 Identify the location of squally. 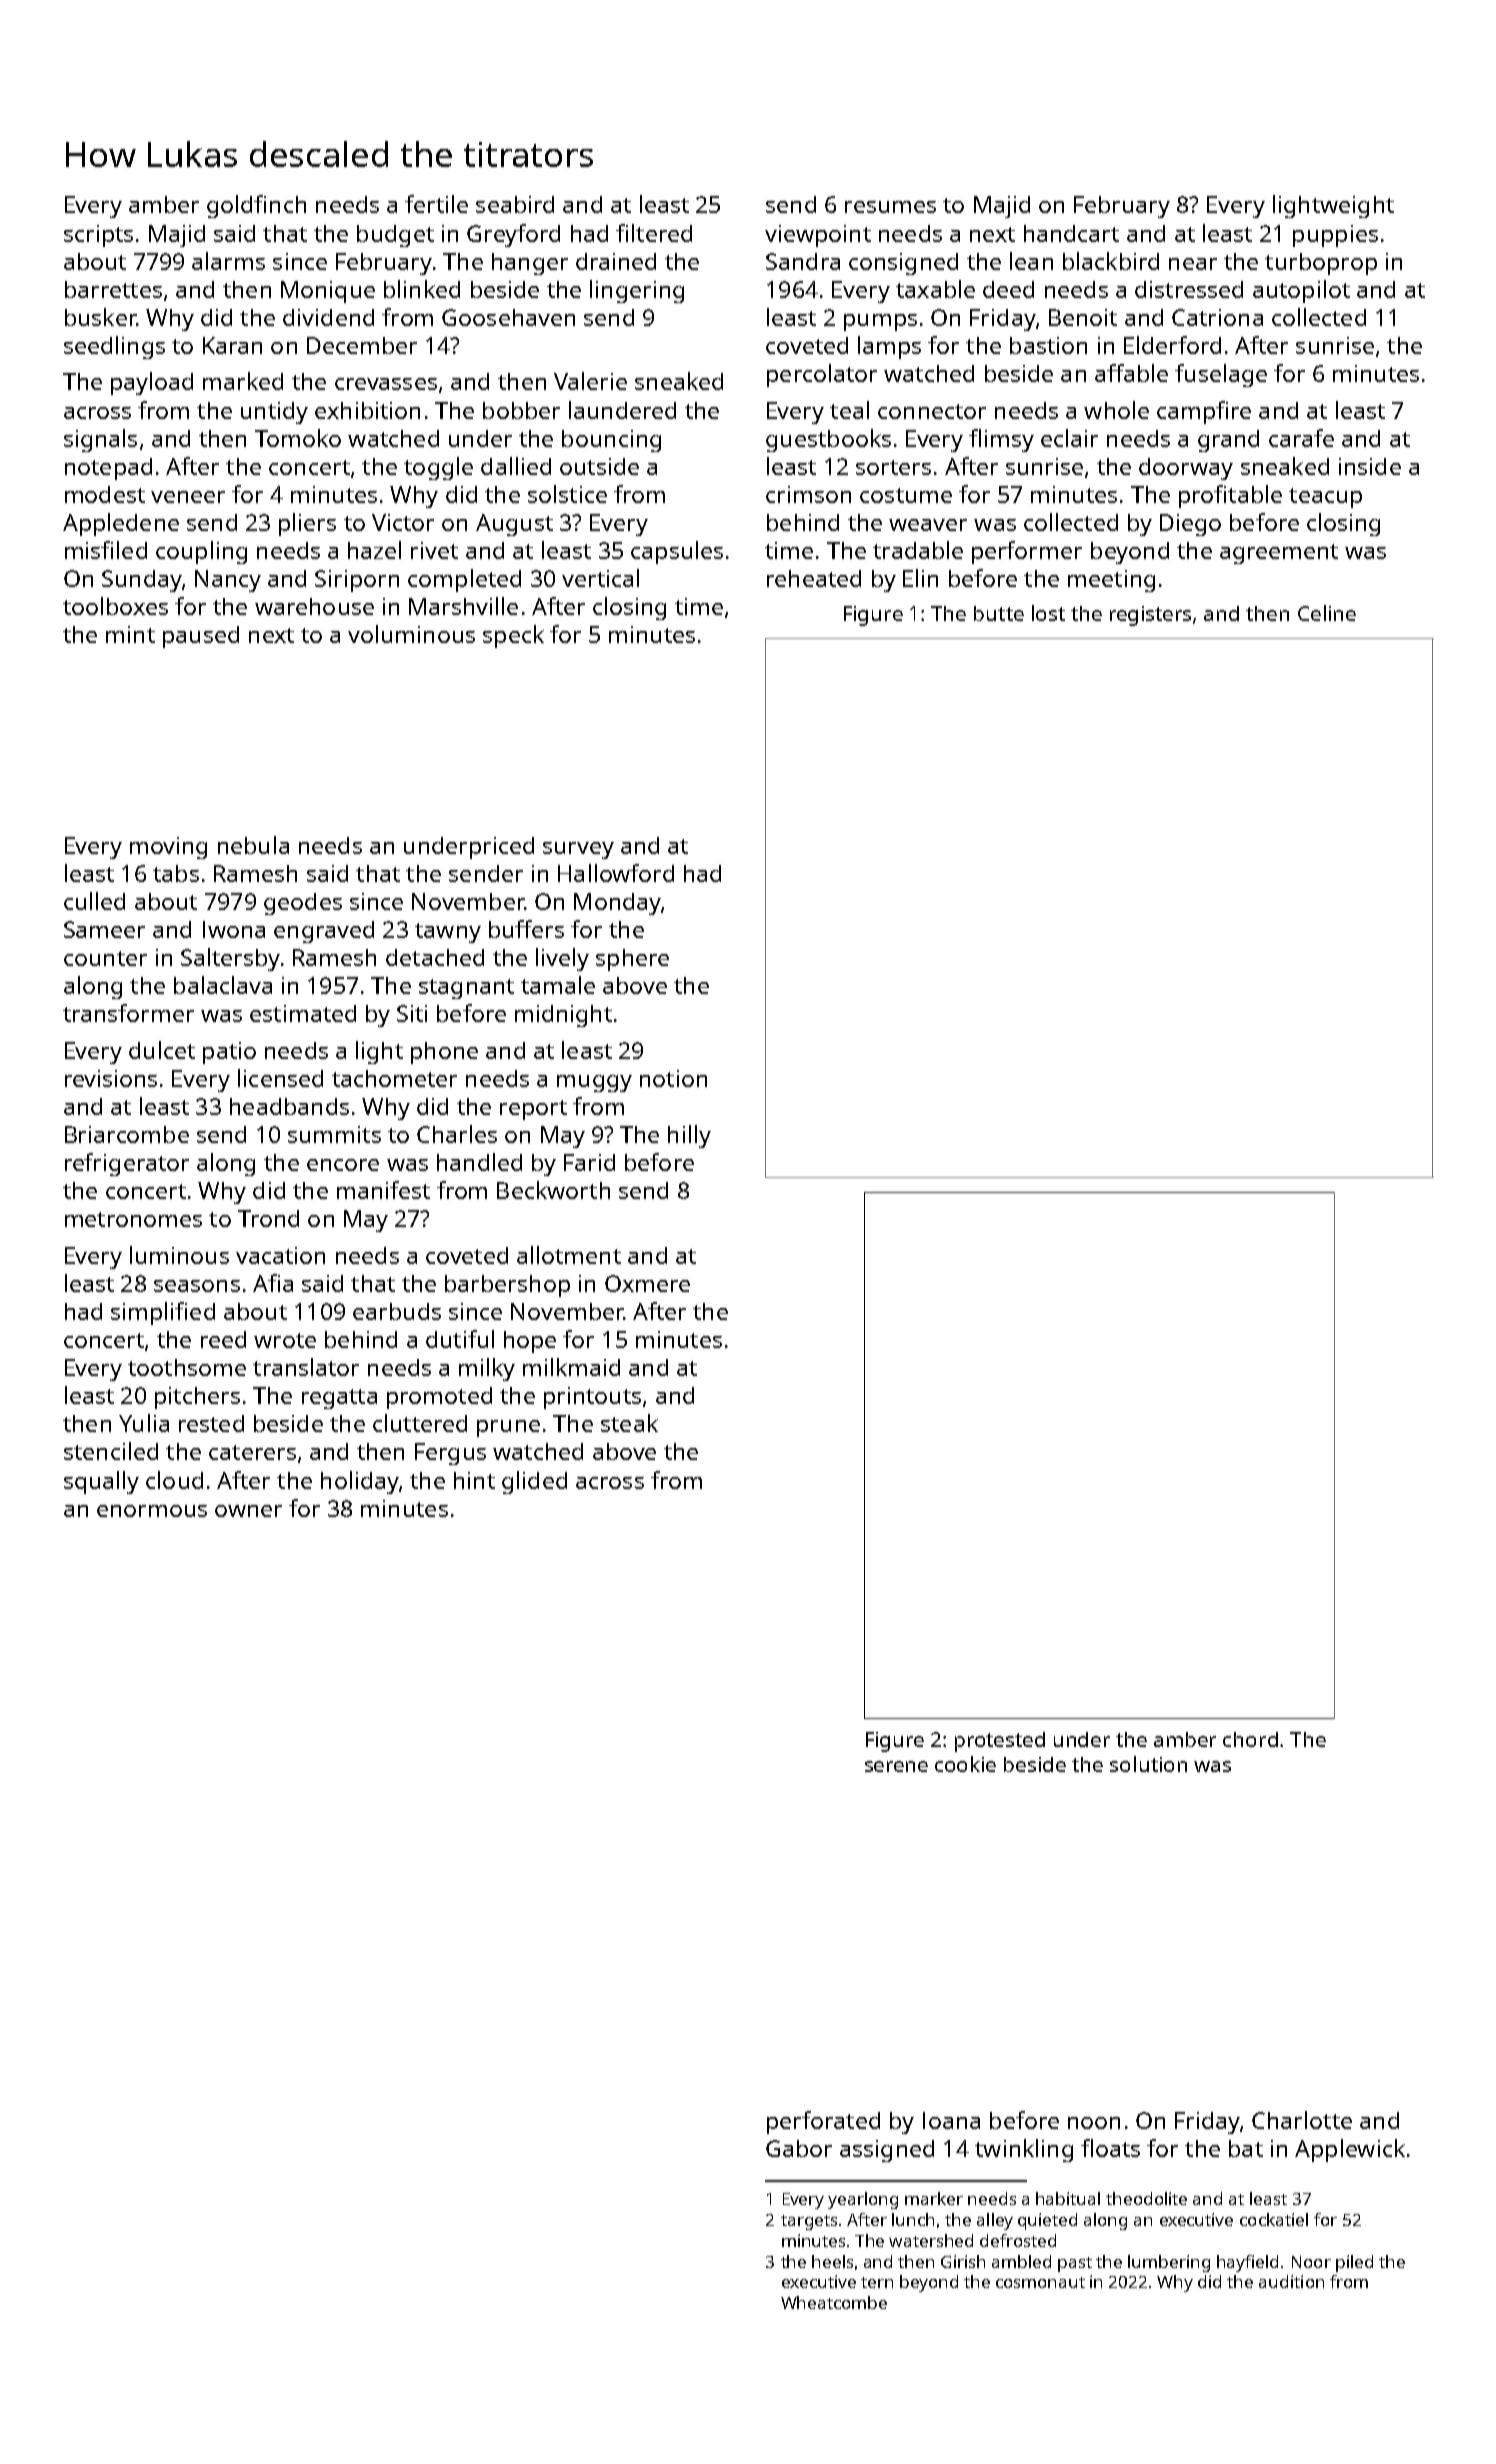
(101, 1482).
